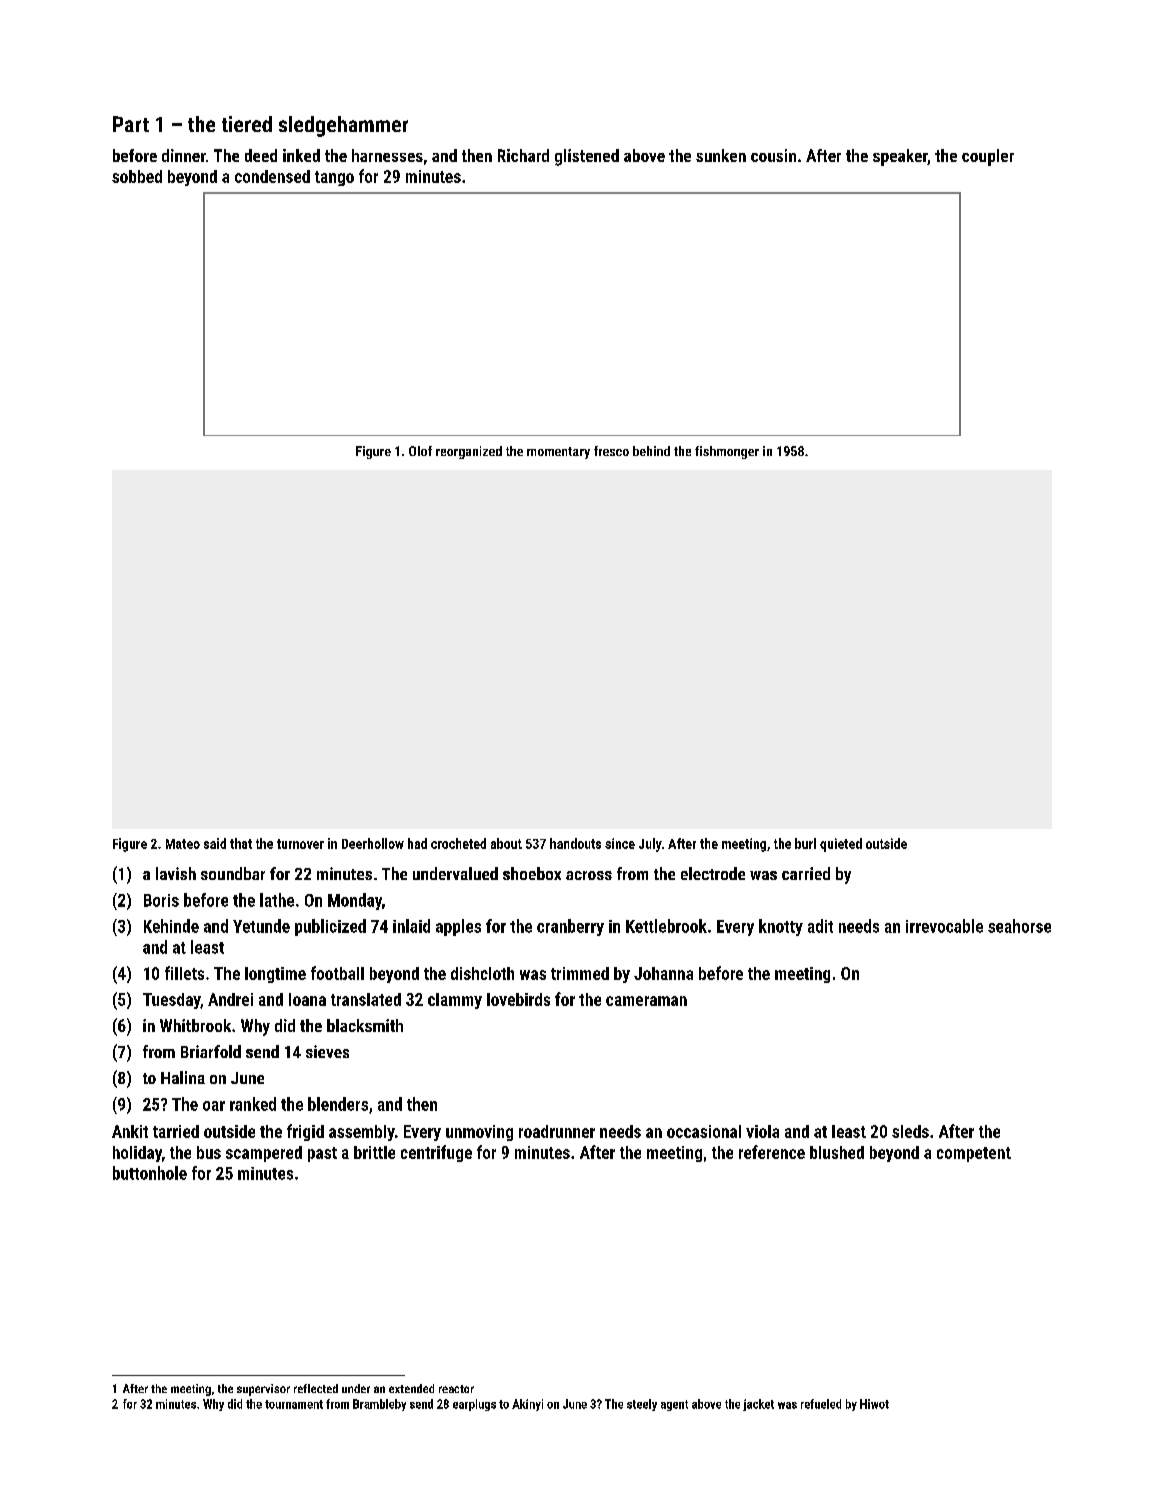 This document has height=1506, width=1164. I want to click on harnesses, so click(387, 155).
